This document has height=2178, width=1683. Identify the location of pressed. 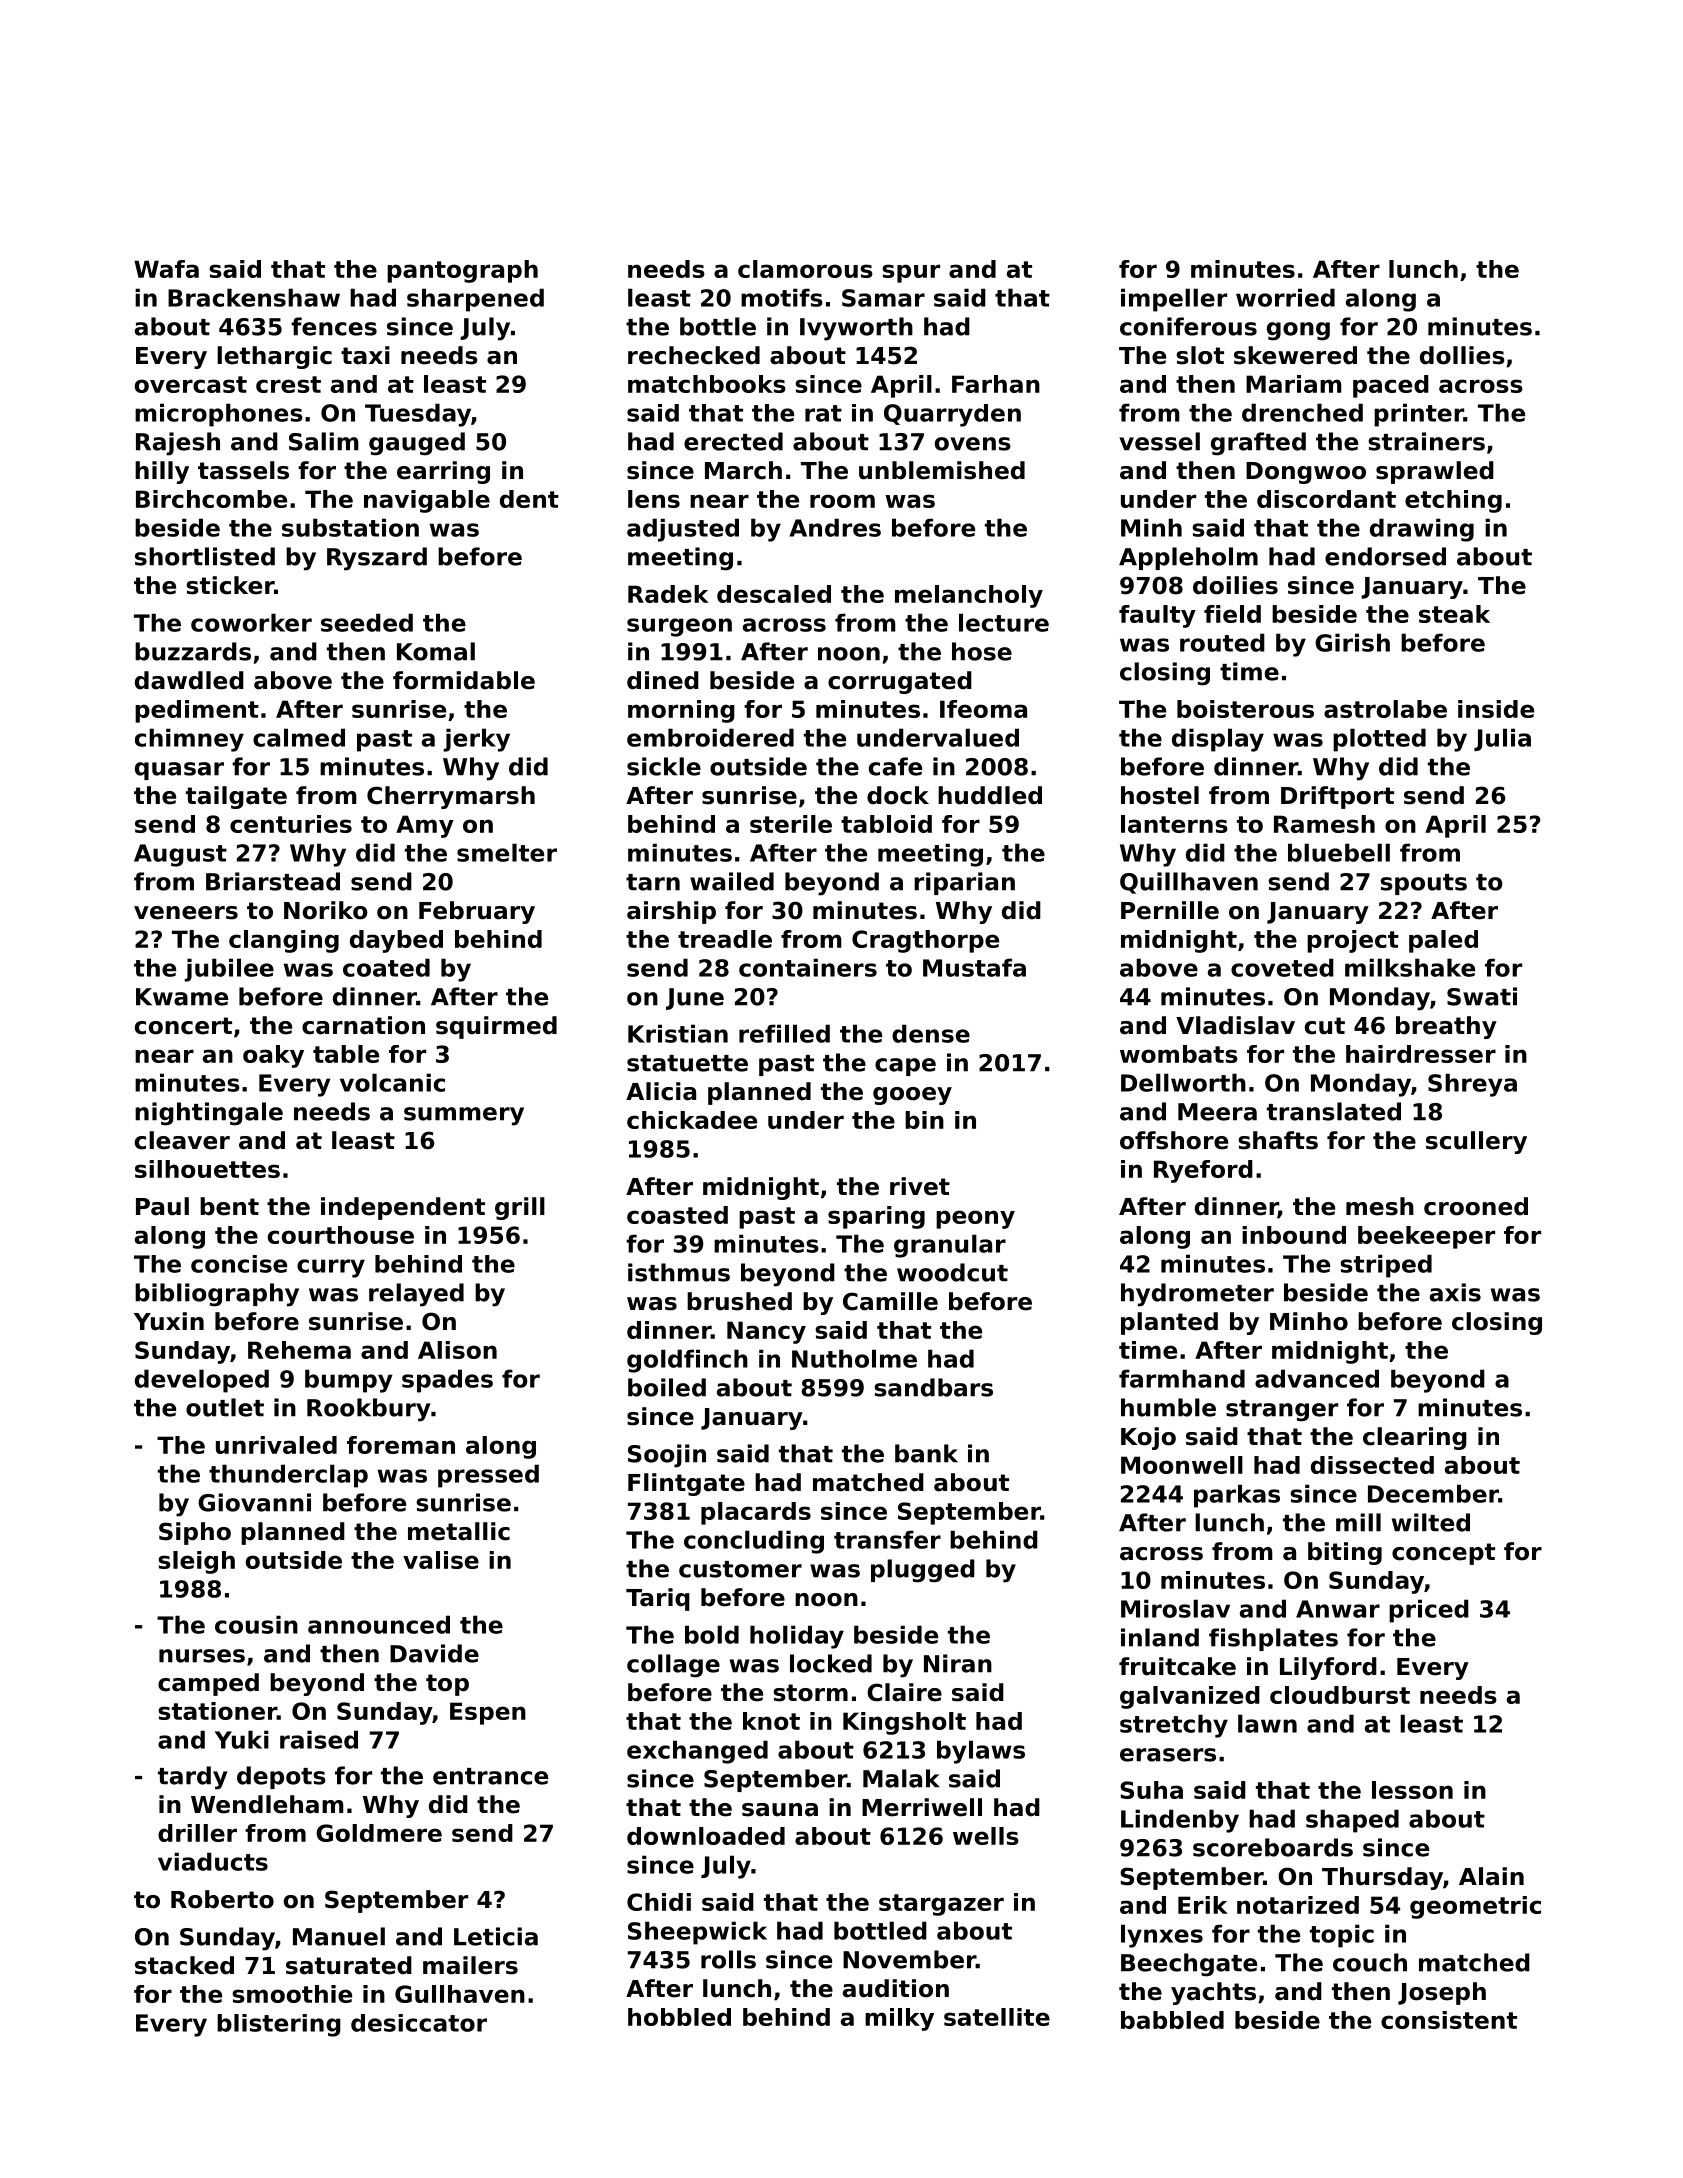
(488, 1476).
